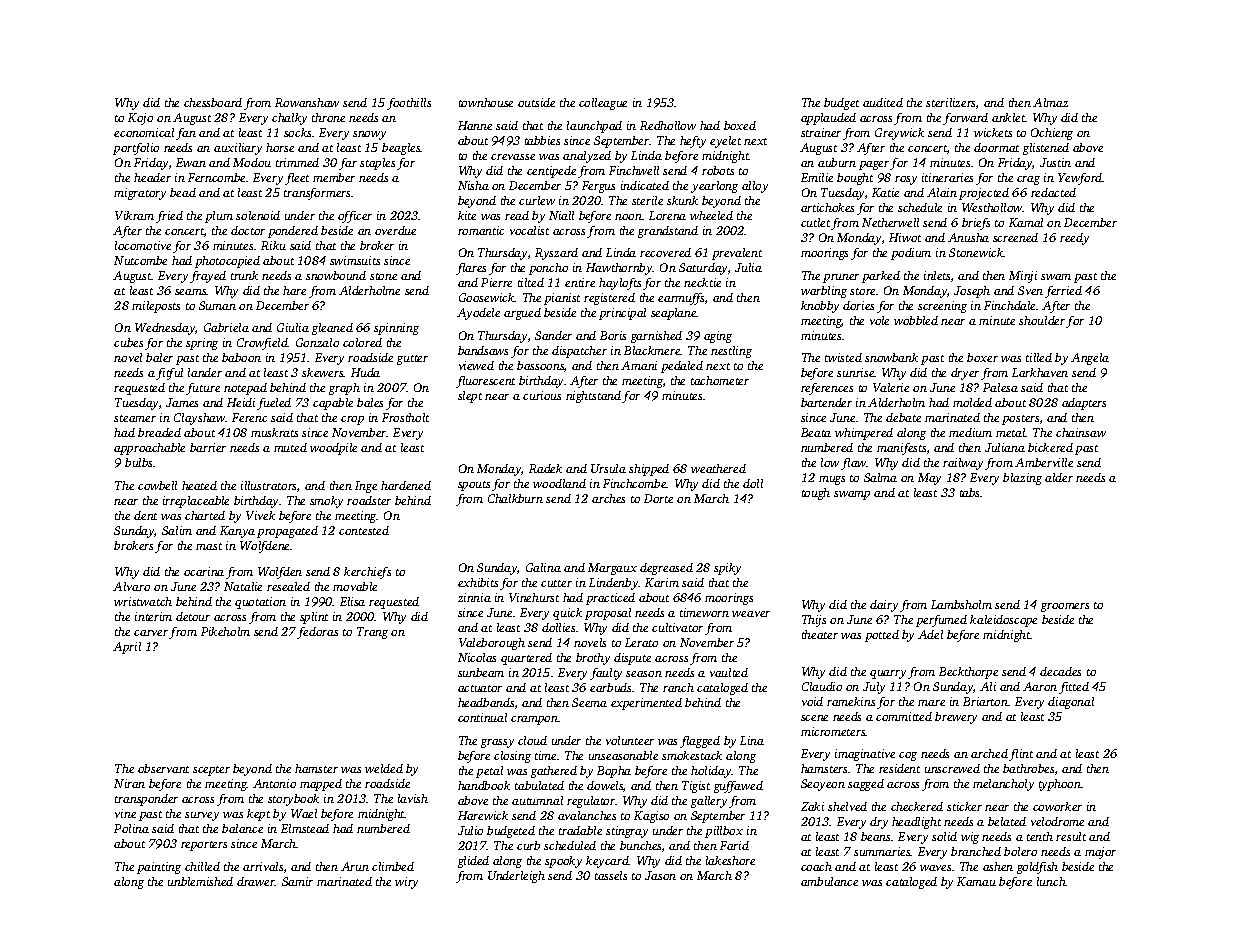 This document has width=1233, height=952. I want to click on baler, so click(159, 357).
